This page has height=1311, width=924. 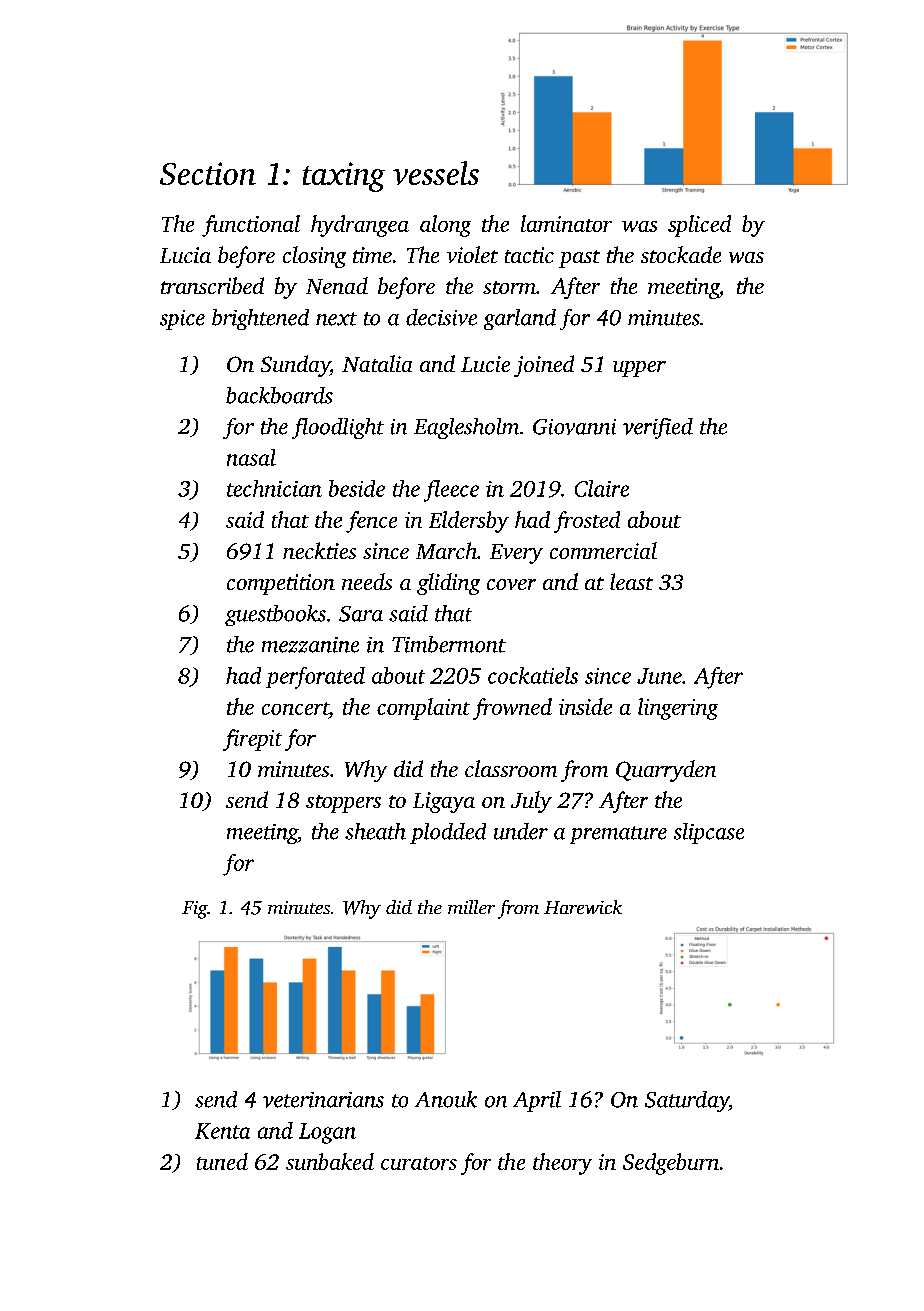 What do you see at coordinates (222, 1161) in the page?
I see `tuned` at bounding box center [222, 1161].
